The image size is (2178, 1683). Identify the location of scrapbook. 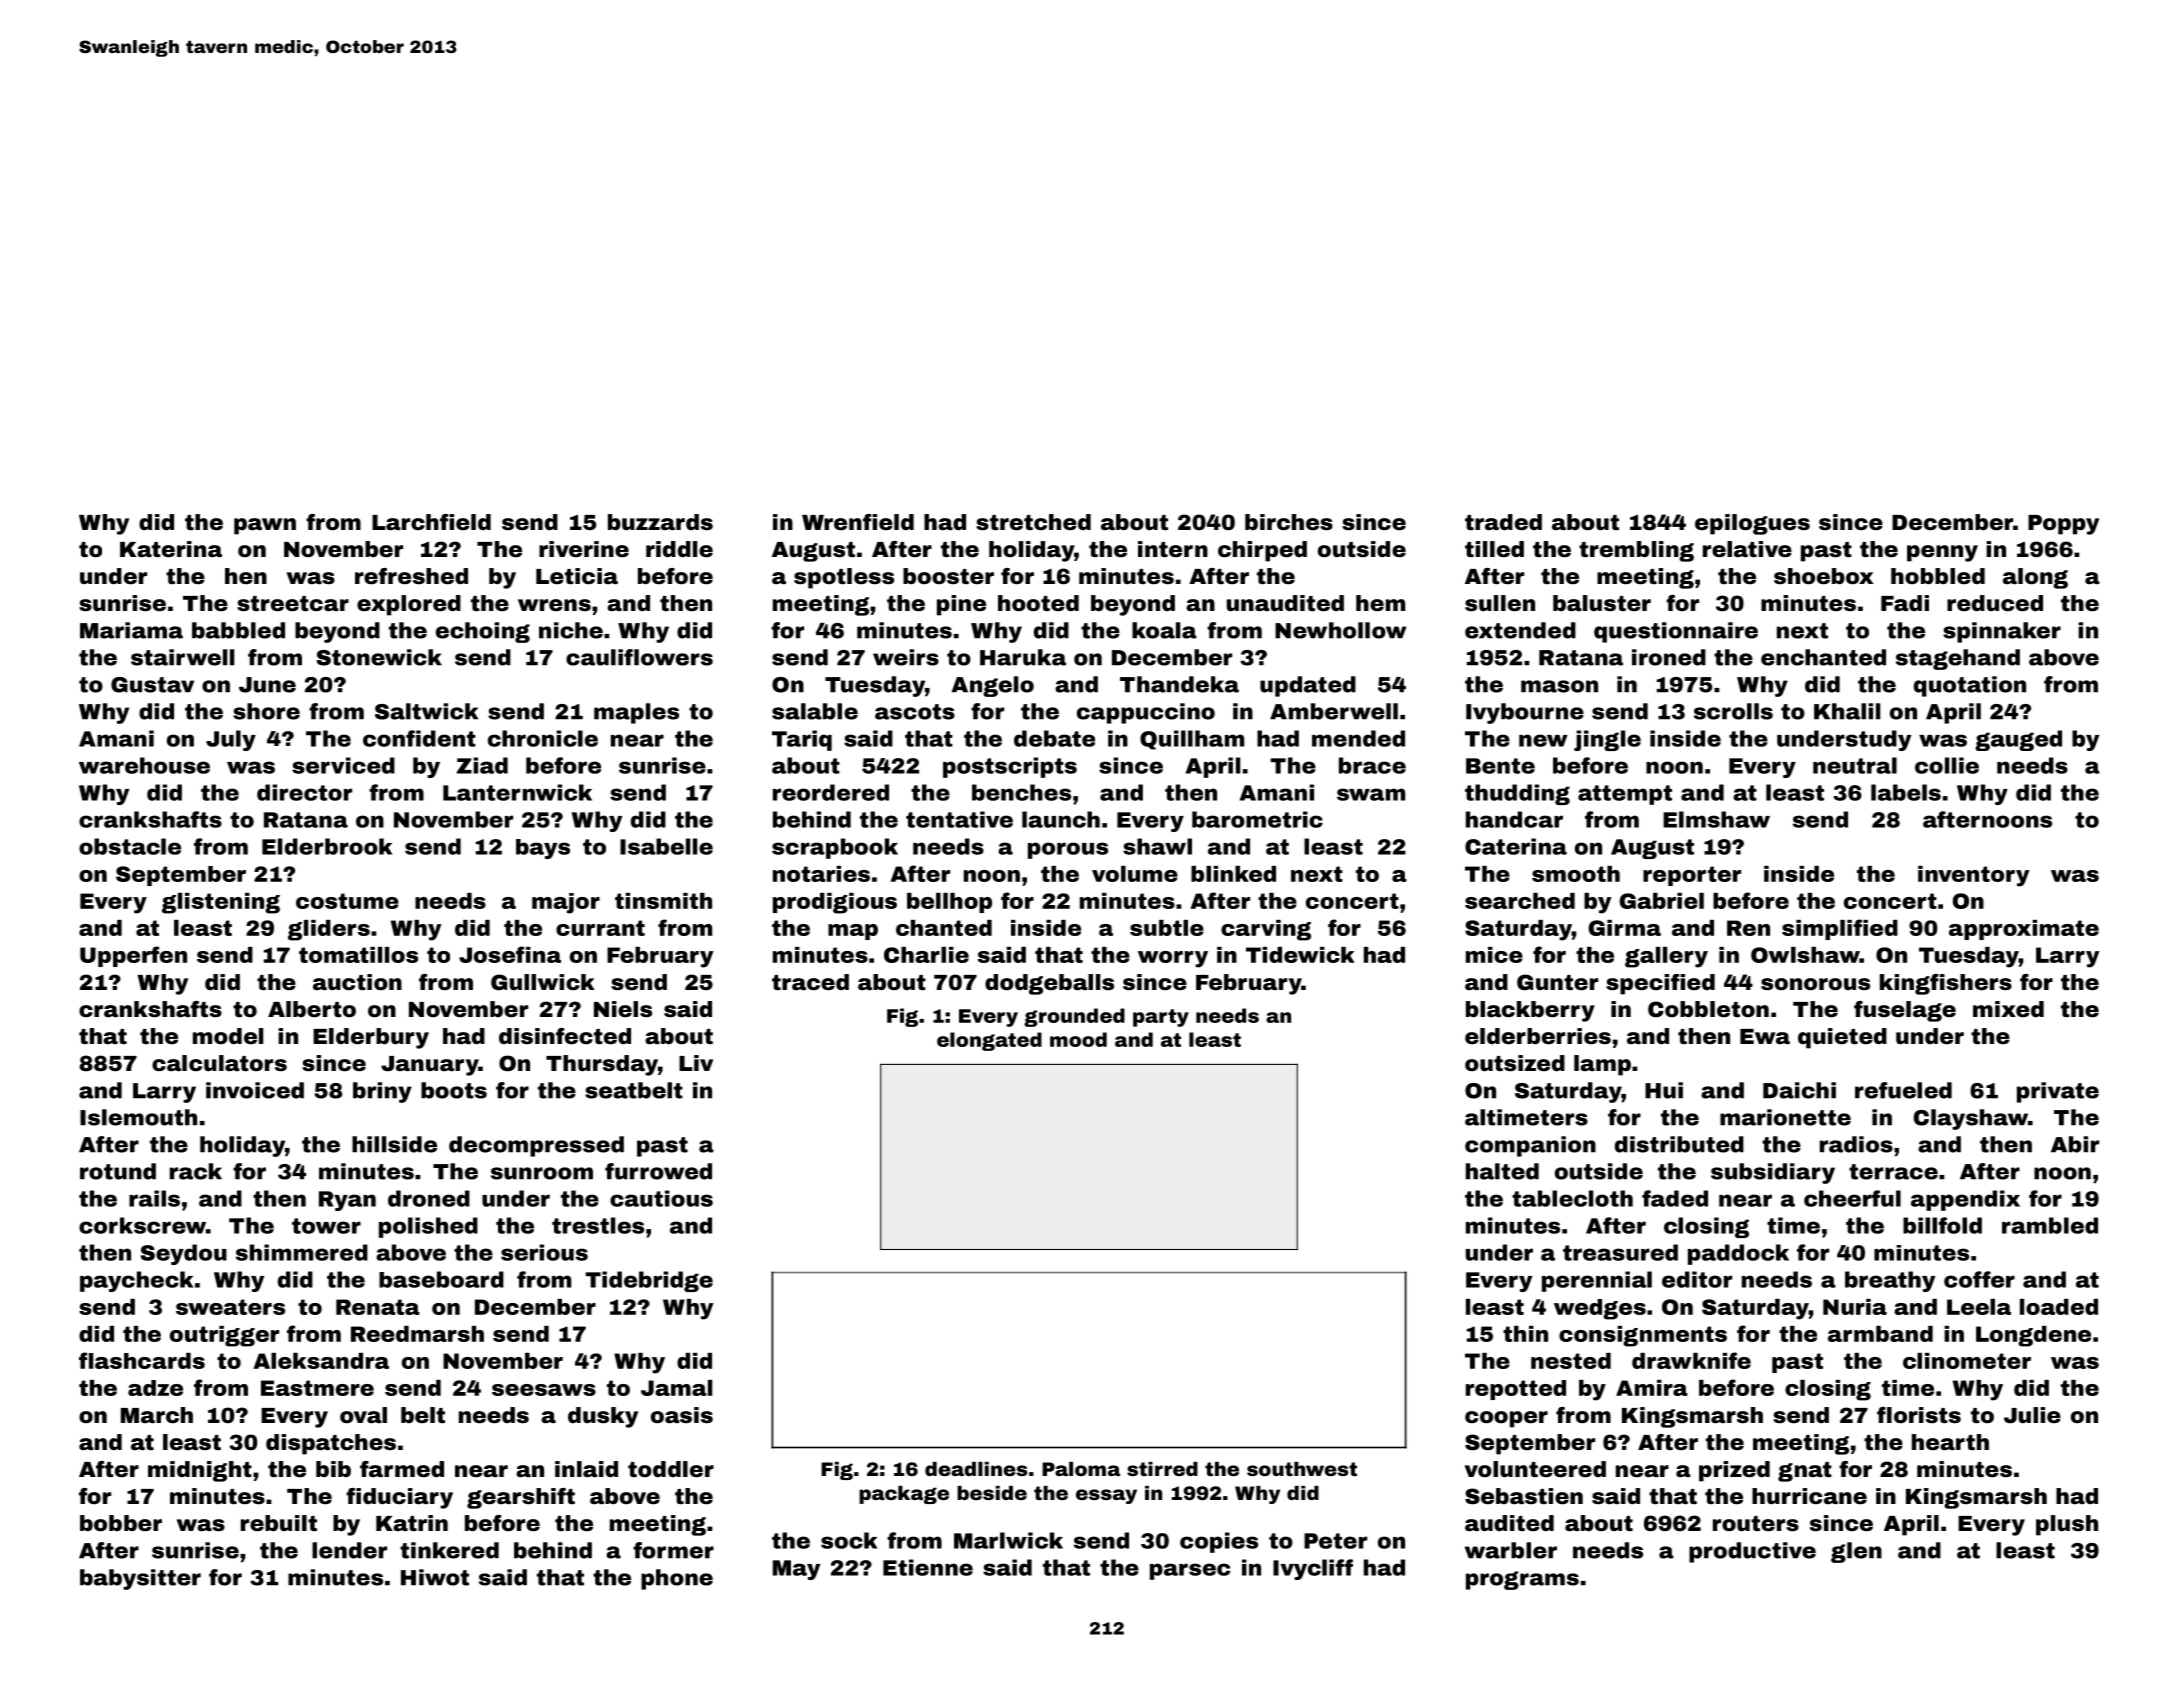
(835, 848).
